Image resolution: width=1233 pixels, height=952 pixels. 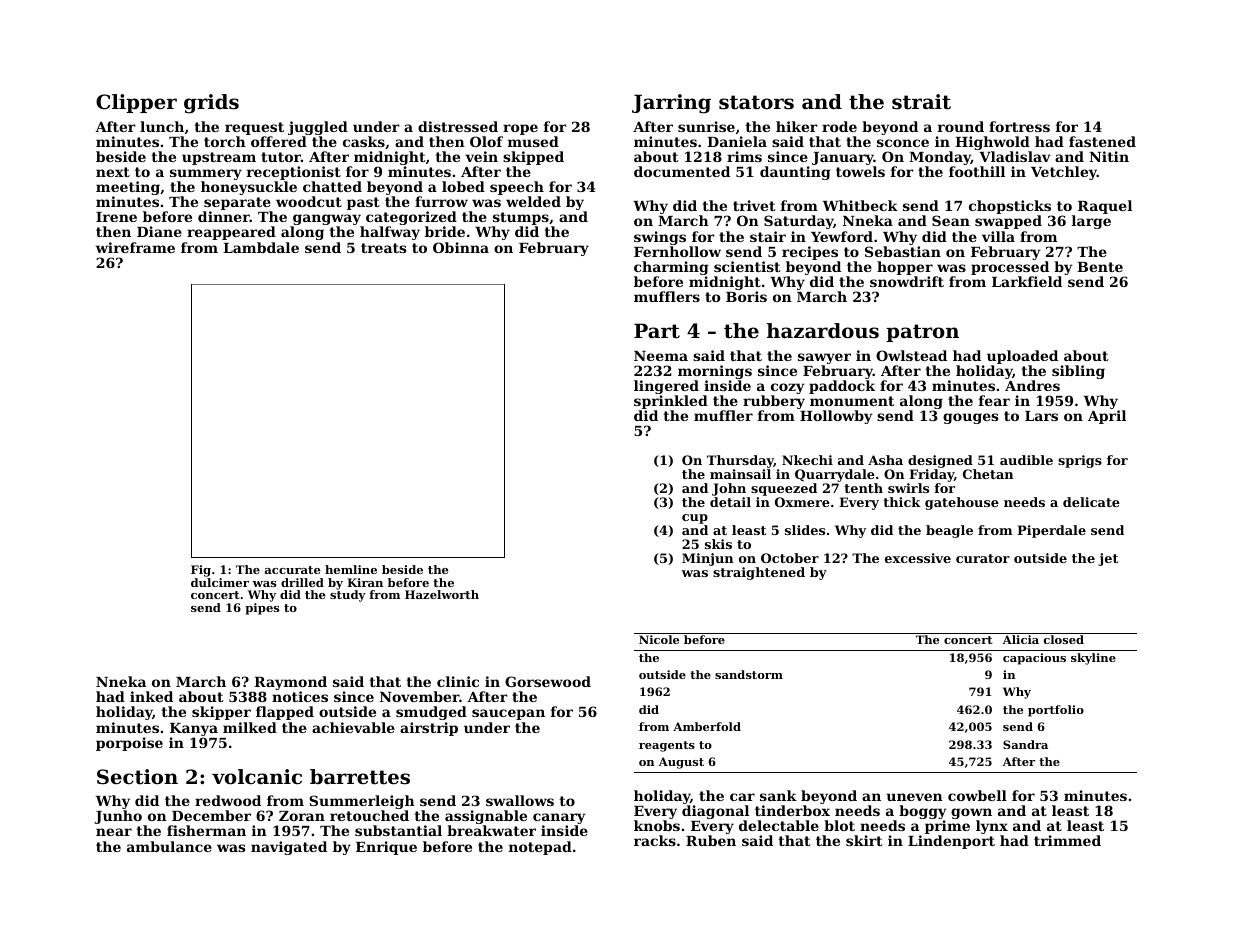 I want to click on accurate, so click(x=292, y=570).
